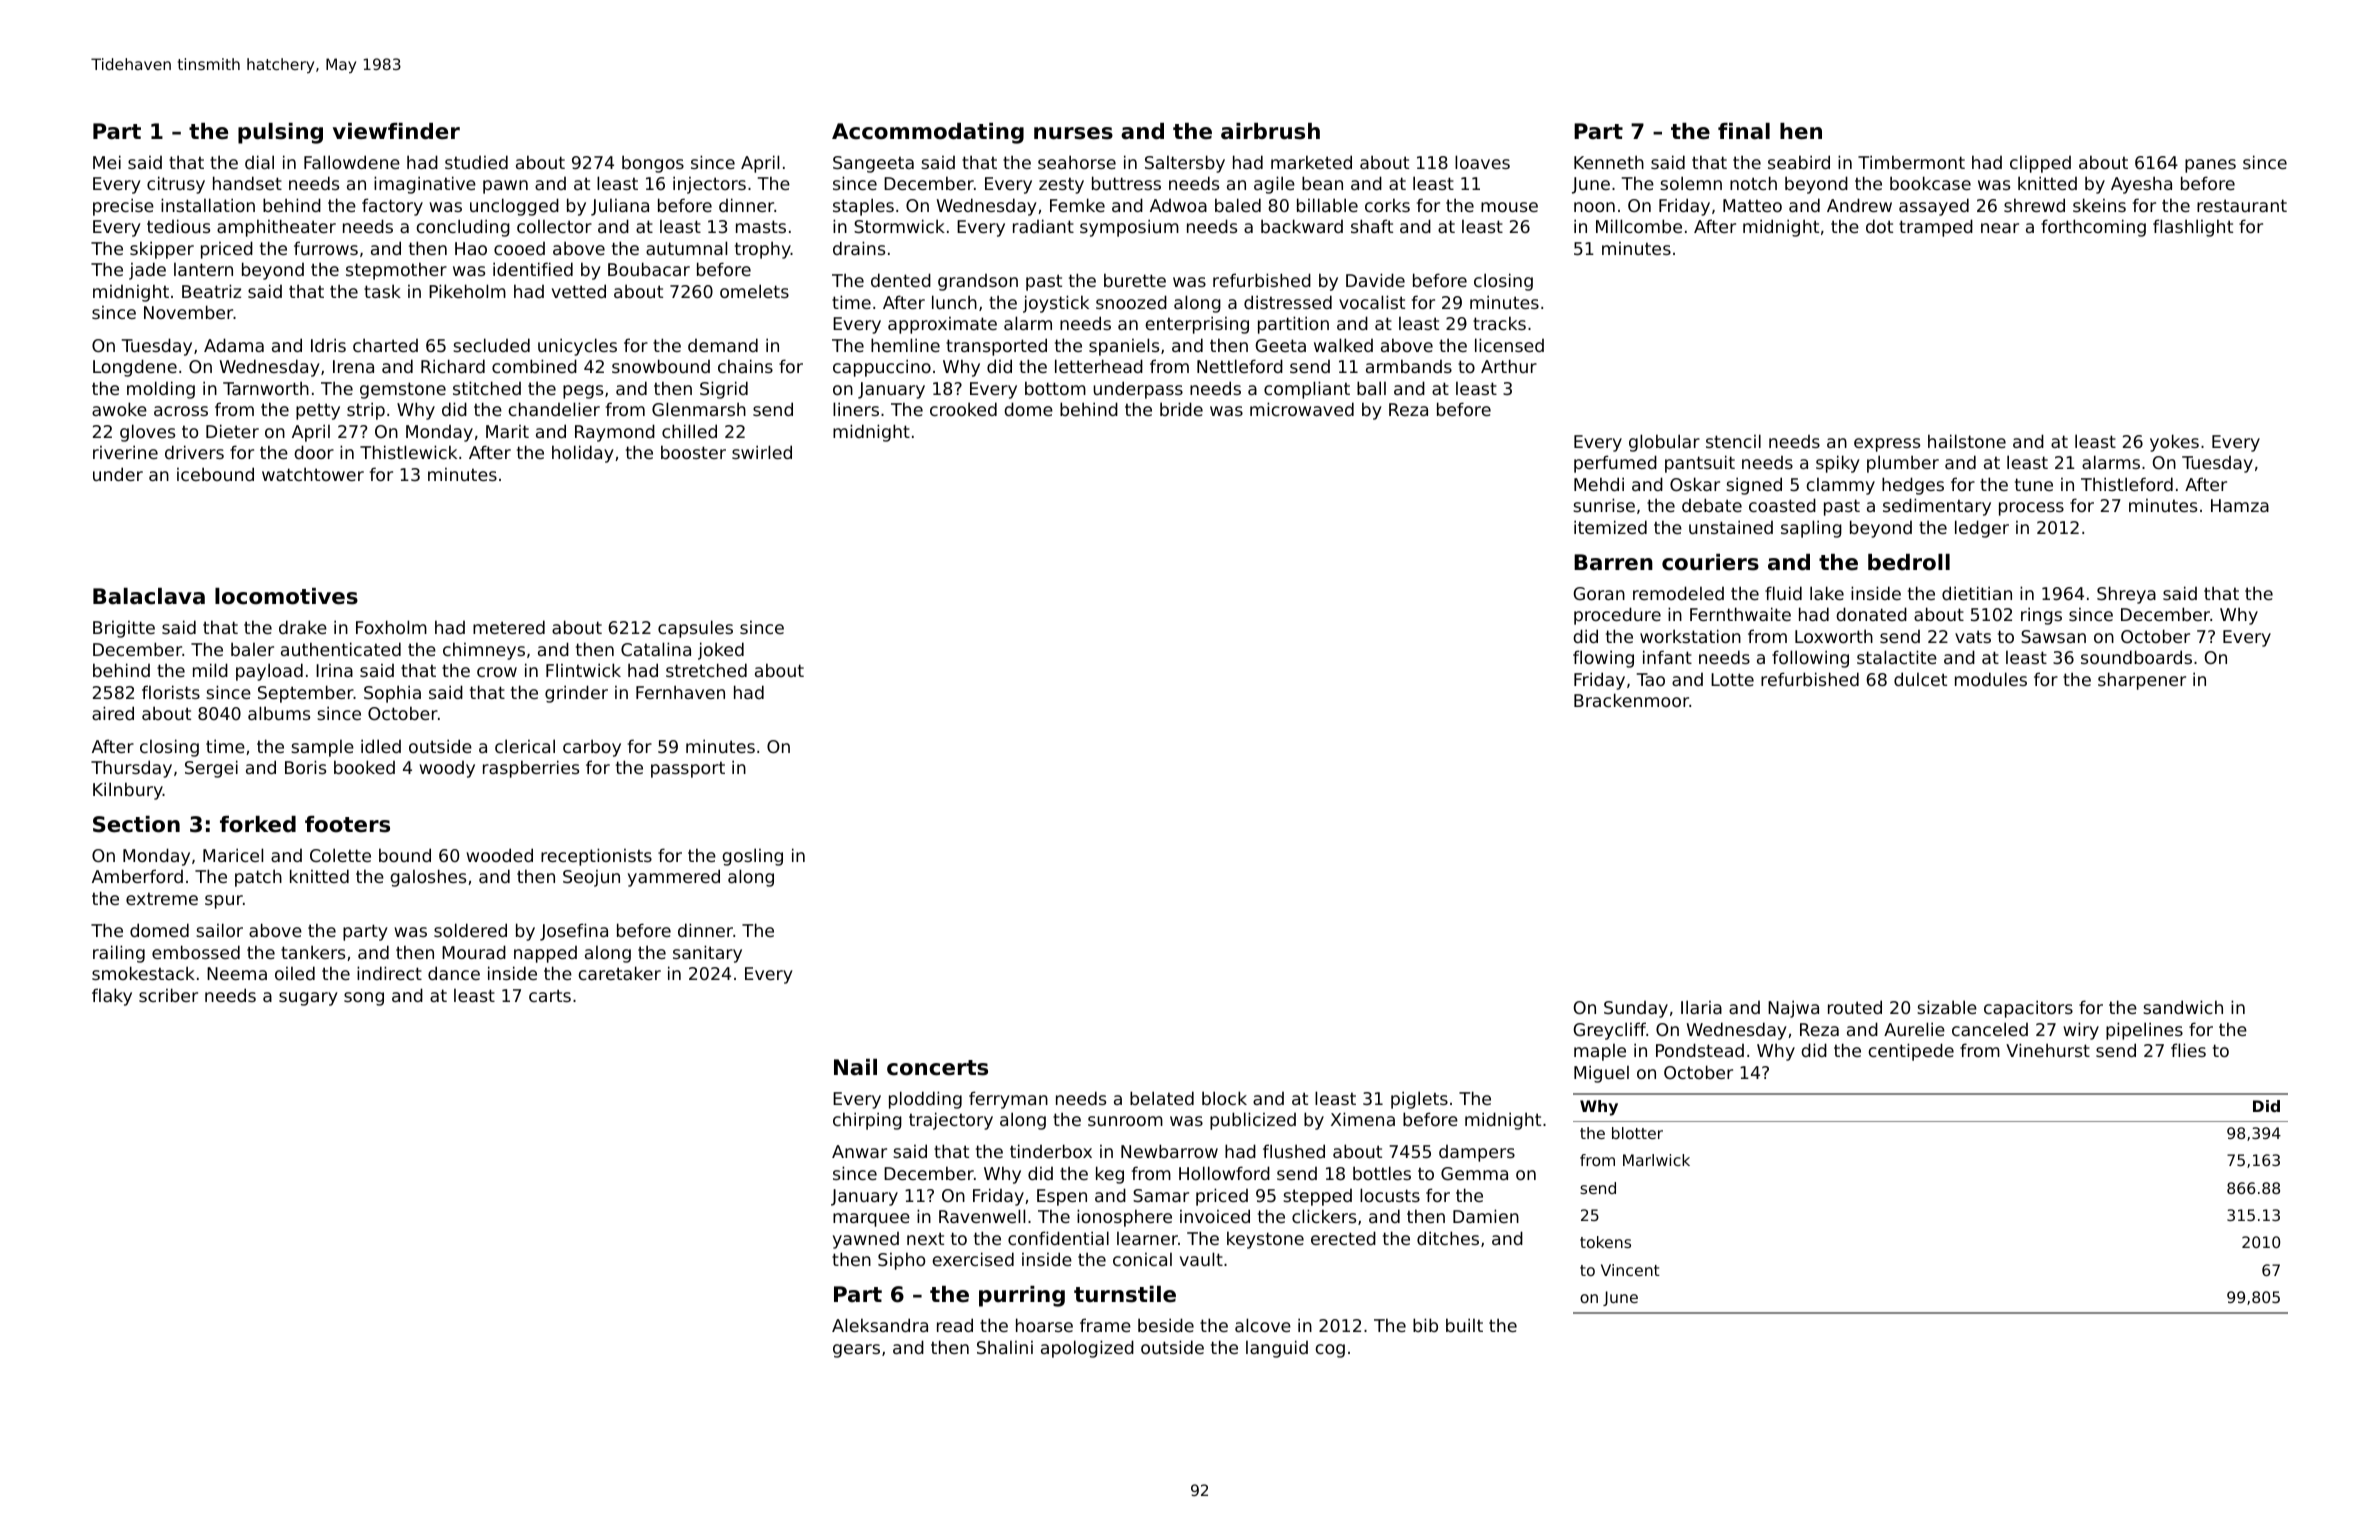 The height and width of the image is (1540, 2380). I want to click on Juliana, so click(620, 207).
